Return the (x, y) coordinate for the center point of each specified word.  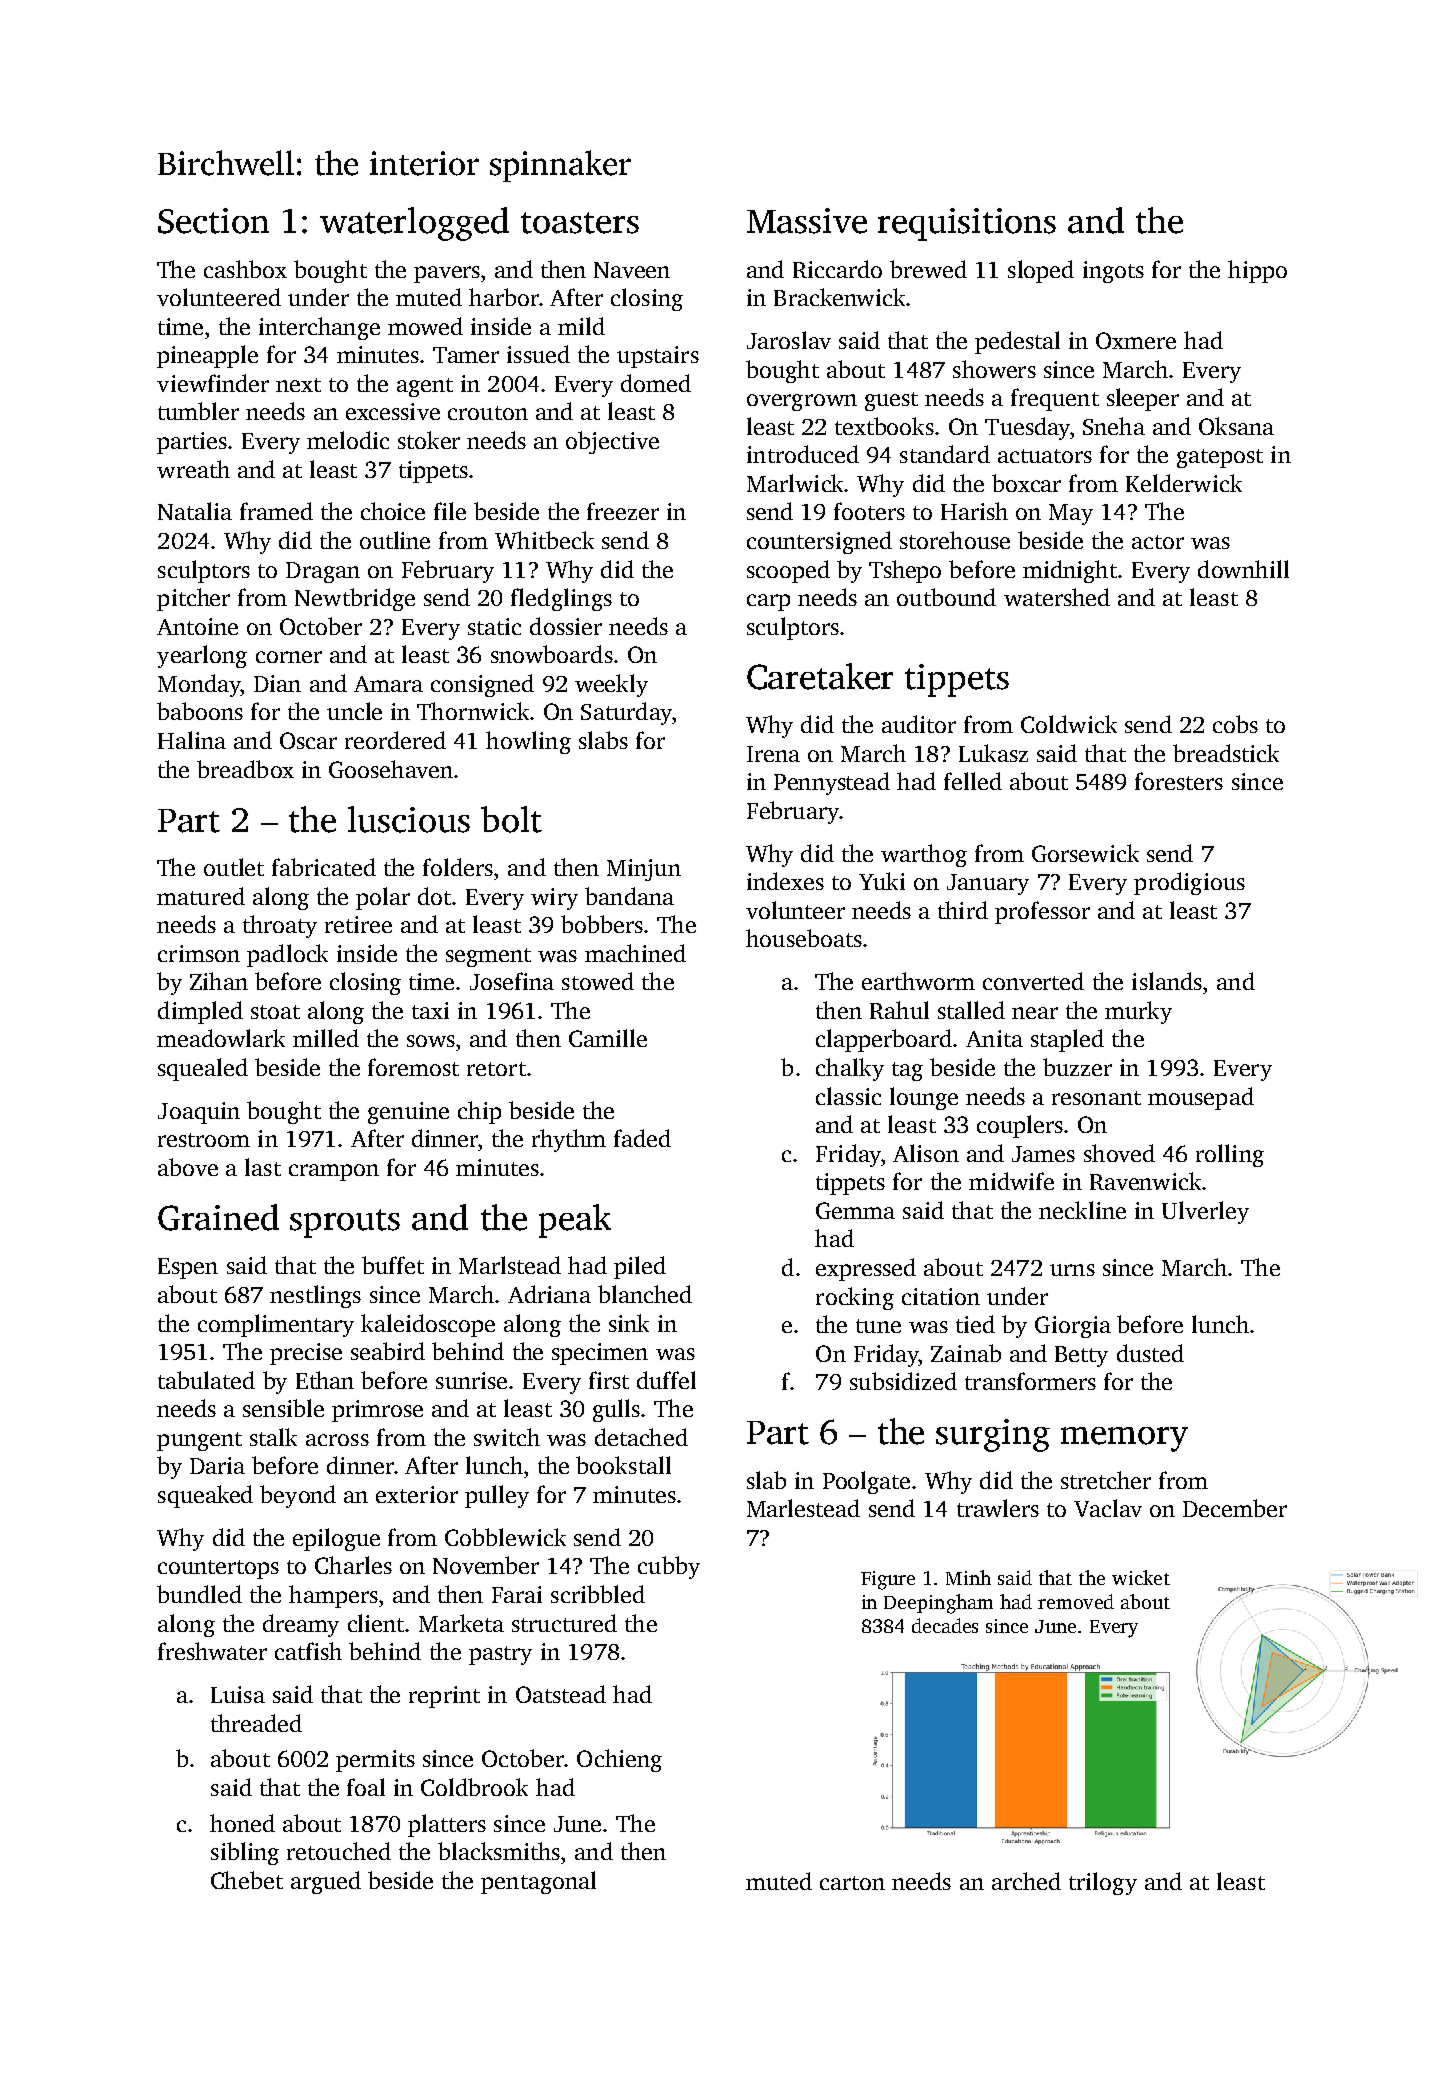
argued (326, 1882)
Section (213, 221)
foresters (1179, 781)
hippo (1257, 271)
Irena (773, 754)
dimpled (200, 1012)
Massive (807, 221)
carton (852, 1883)
